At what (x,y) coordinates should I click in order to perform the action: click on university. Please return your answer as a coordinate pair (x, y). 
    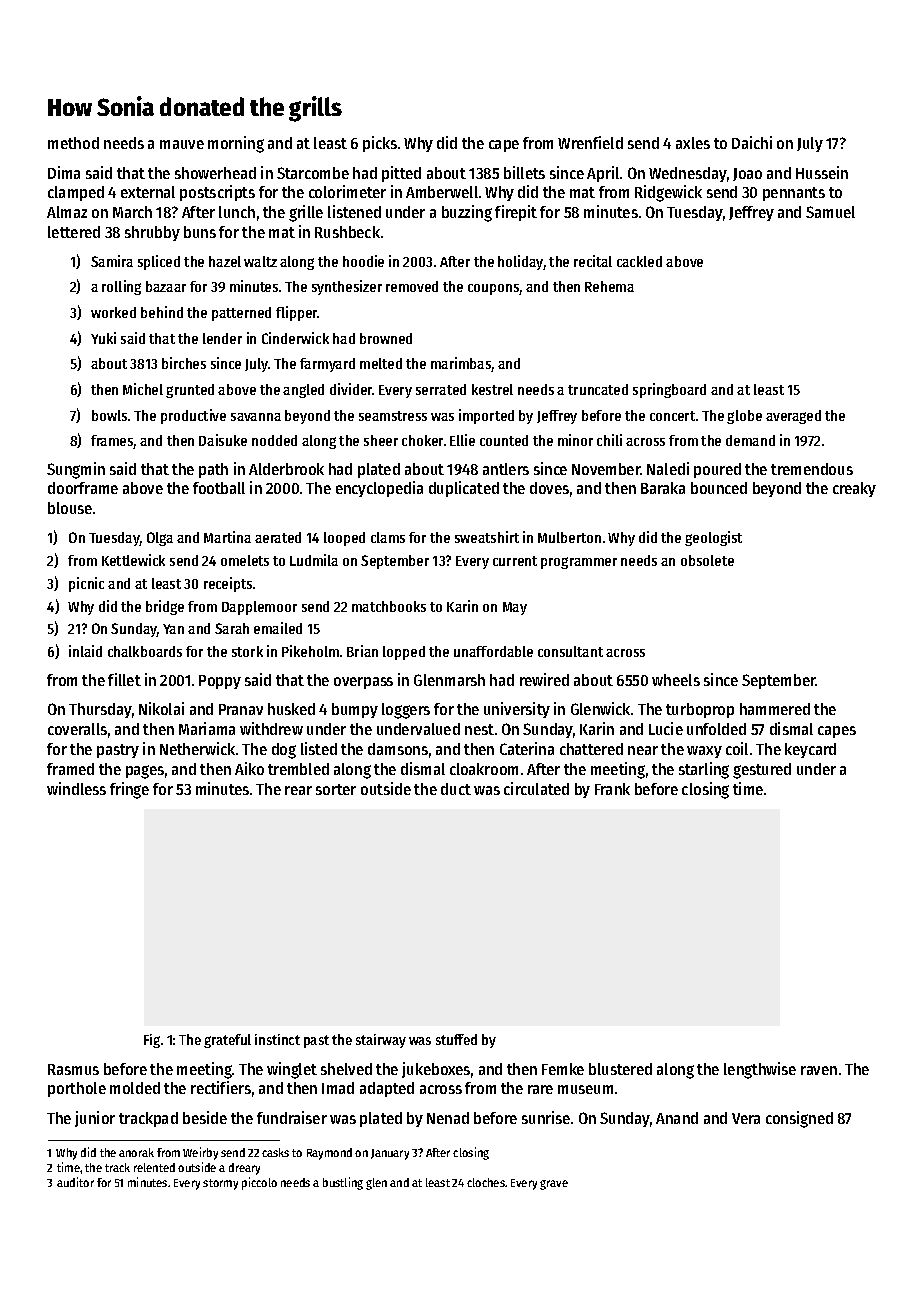
    Looking at the image, I should click on (517, 710).
